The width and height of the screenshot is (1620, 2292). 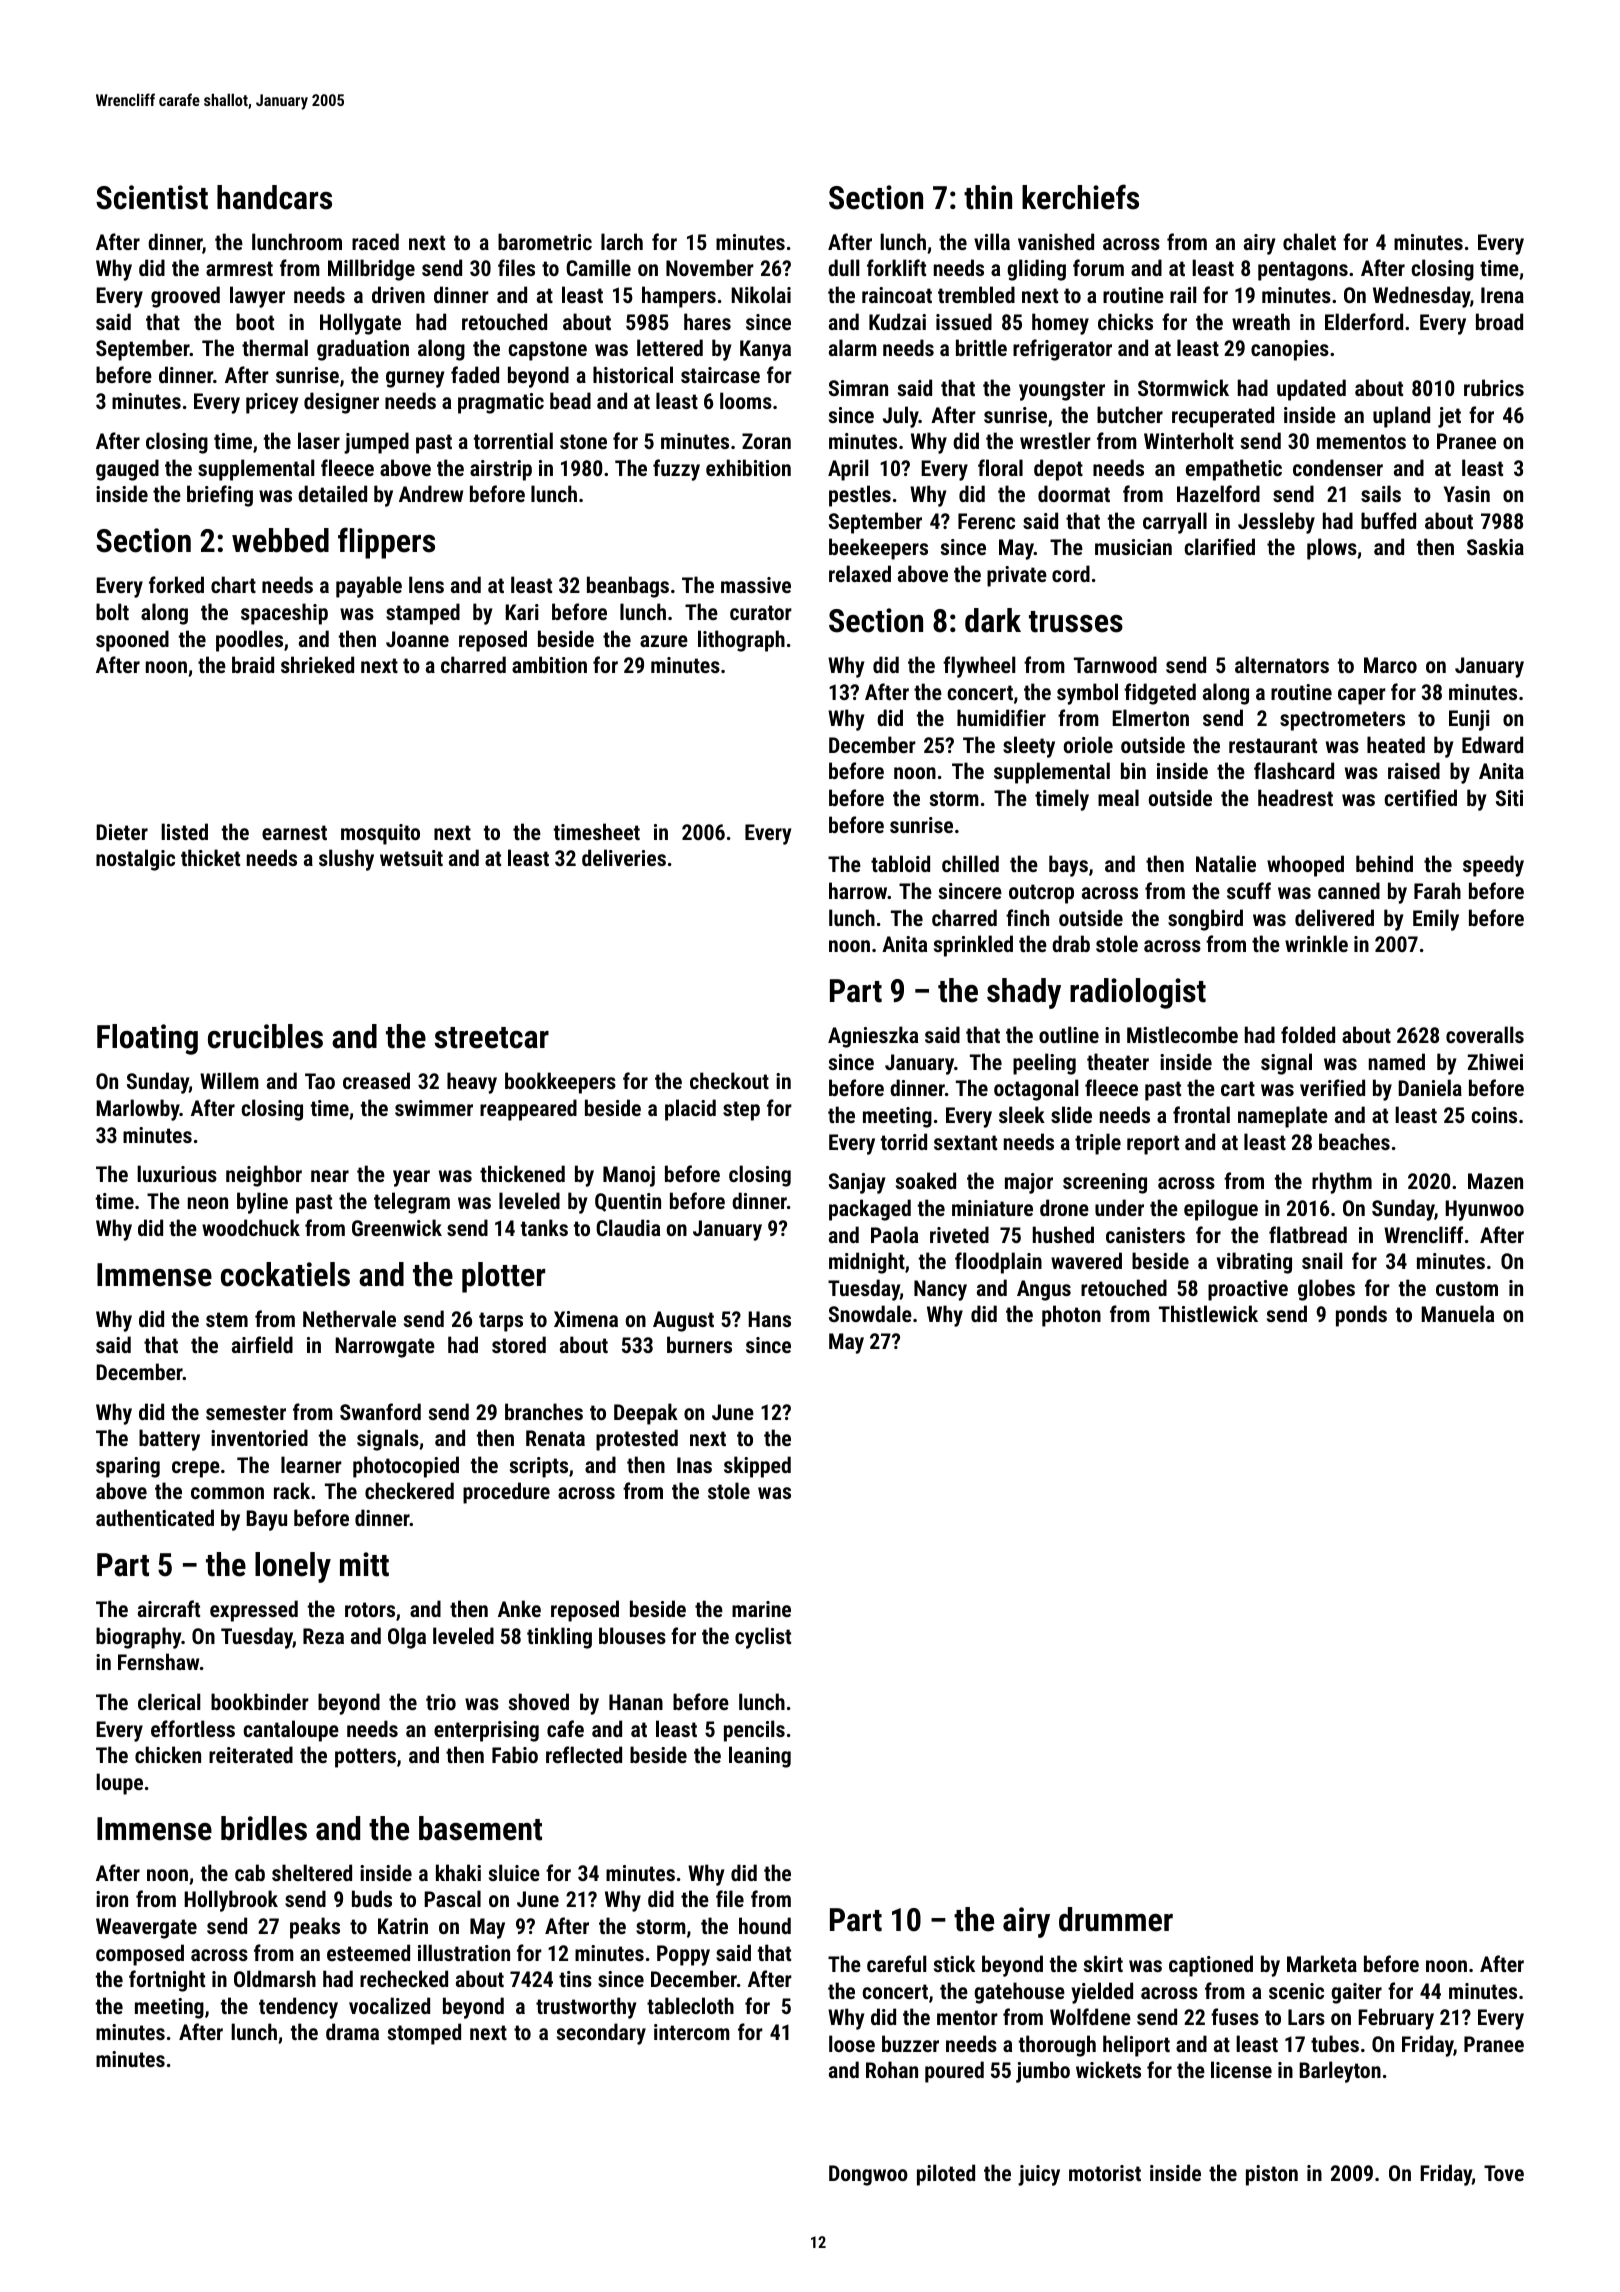 I want to click on chalet, so click(x=1309, y=241).
